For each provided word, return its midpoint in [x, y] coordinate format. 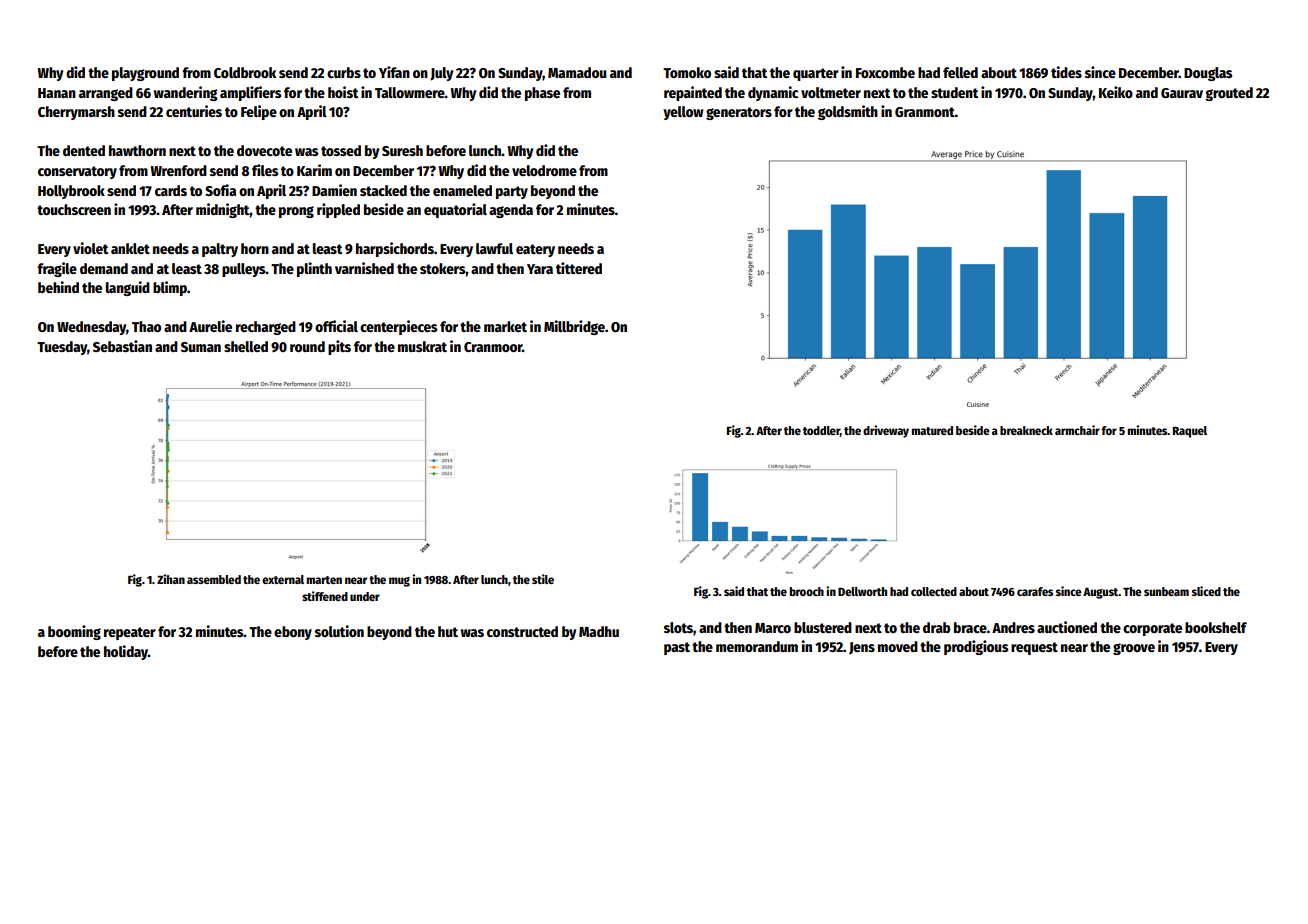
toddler [821, 431]
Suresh [402, 150]
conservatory [77, 172]
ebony [293, 633]
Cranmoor [493, 347]
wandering [186, 93]
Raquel [1190, 432]
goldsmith [848, 112]
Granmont [925, 112]
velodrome [544, 170]
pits [339, 347]
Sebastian [122, 346]
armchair [1077, 430]
